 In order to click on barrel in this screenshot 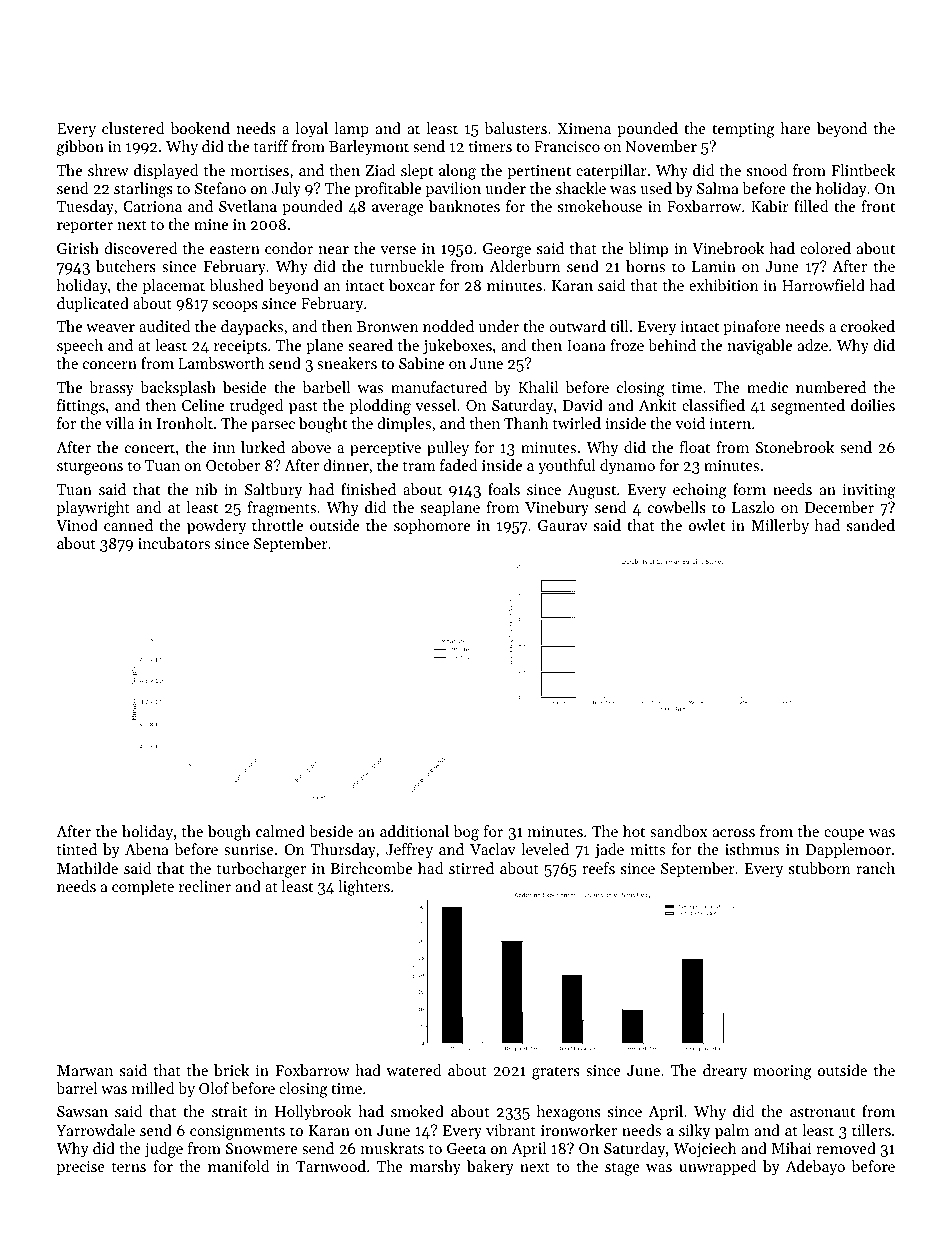, I will do `click(76, 1088)`.
